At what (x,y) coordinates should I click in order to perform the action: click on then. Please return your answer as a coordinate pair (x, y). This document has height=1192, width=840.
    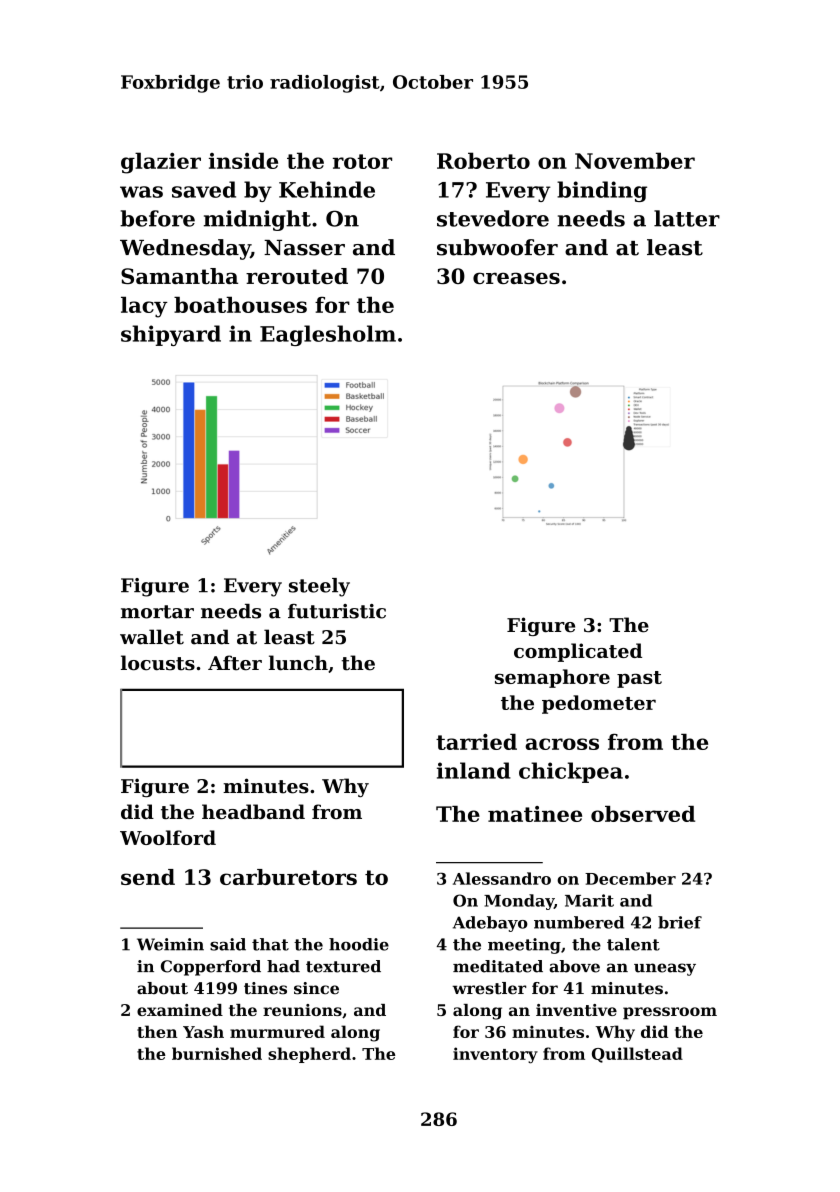
    Looking at the image, I should click on (157, 1031).
